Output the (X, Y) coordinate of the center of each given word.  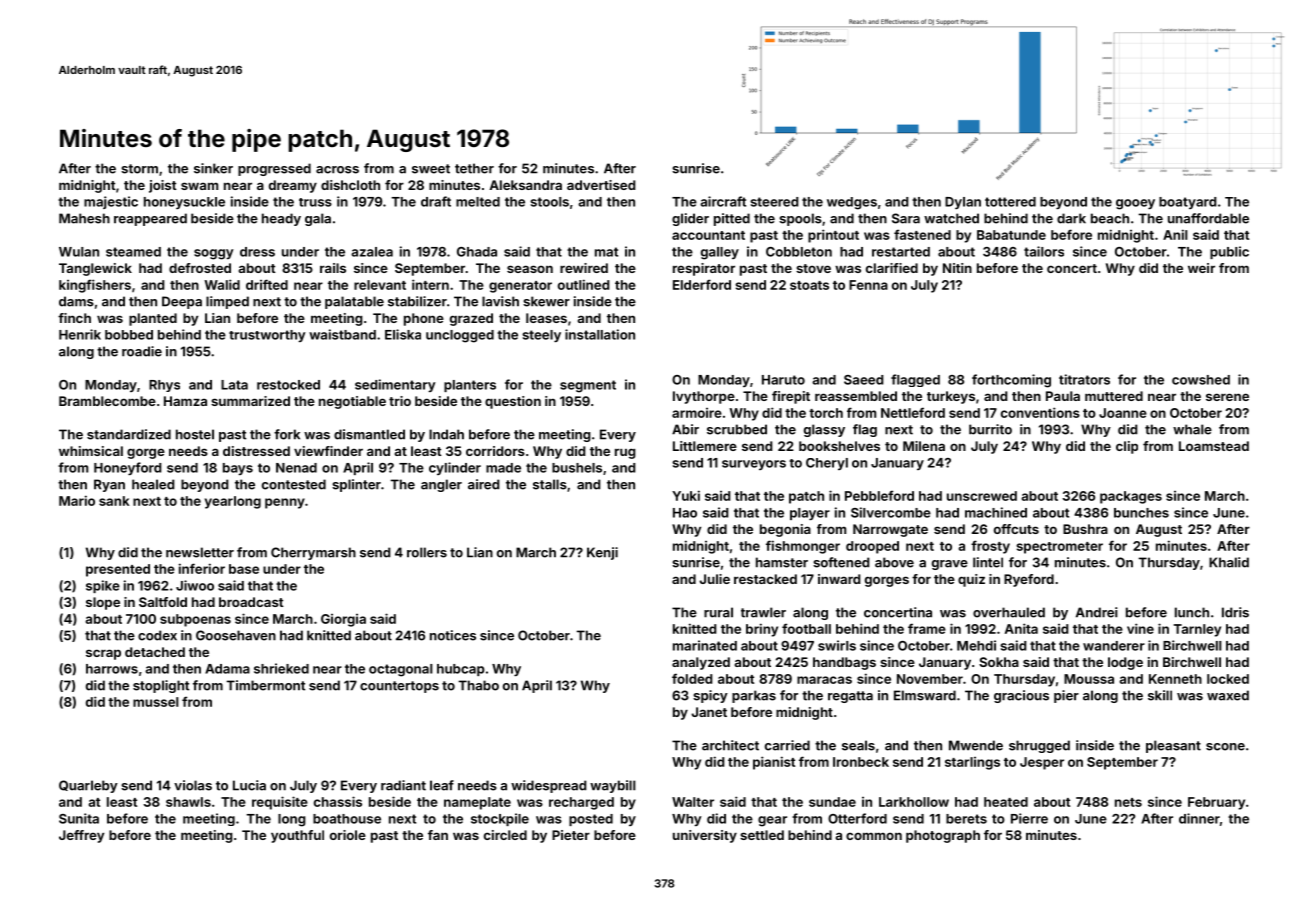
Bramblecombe (107, 401)
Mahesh (84, 218)
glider (690, 219)
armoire (697, 413)
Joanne (1123, 413)
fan (438, 835)
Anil (1175, 234)
